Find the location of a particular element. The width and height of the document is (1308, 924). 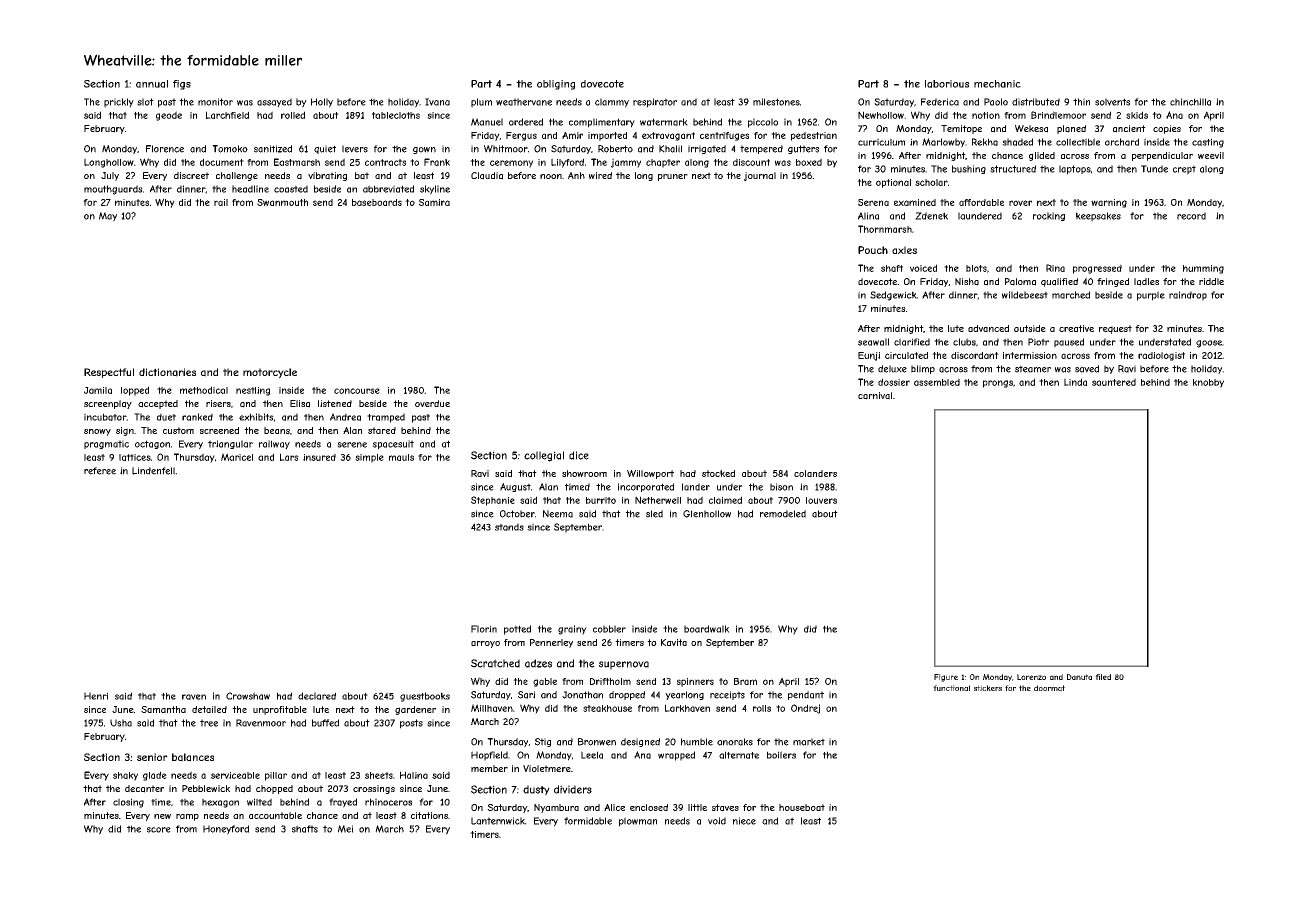

louvers is located at coordinates (821, 500).
